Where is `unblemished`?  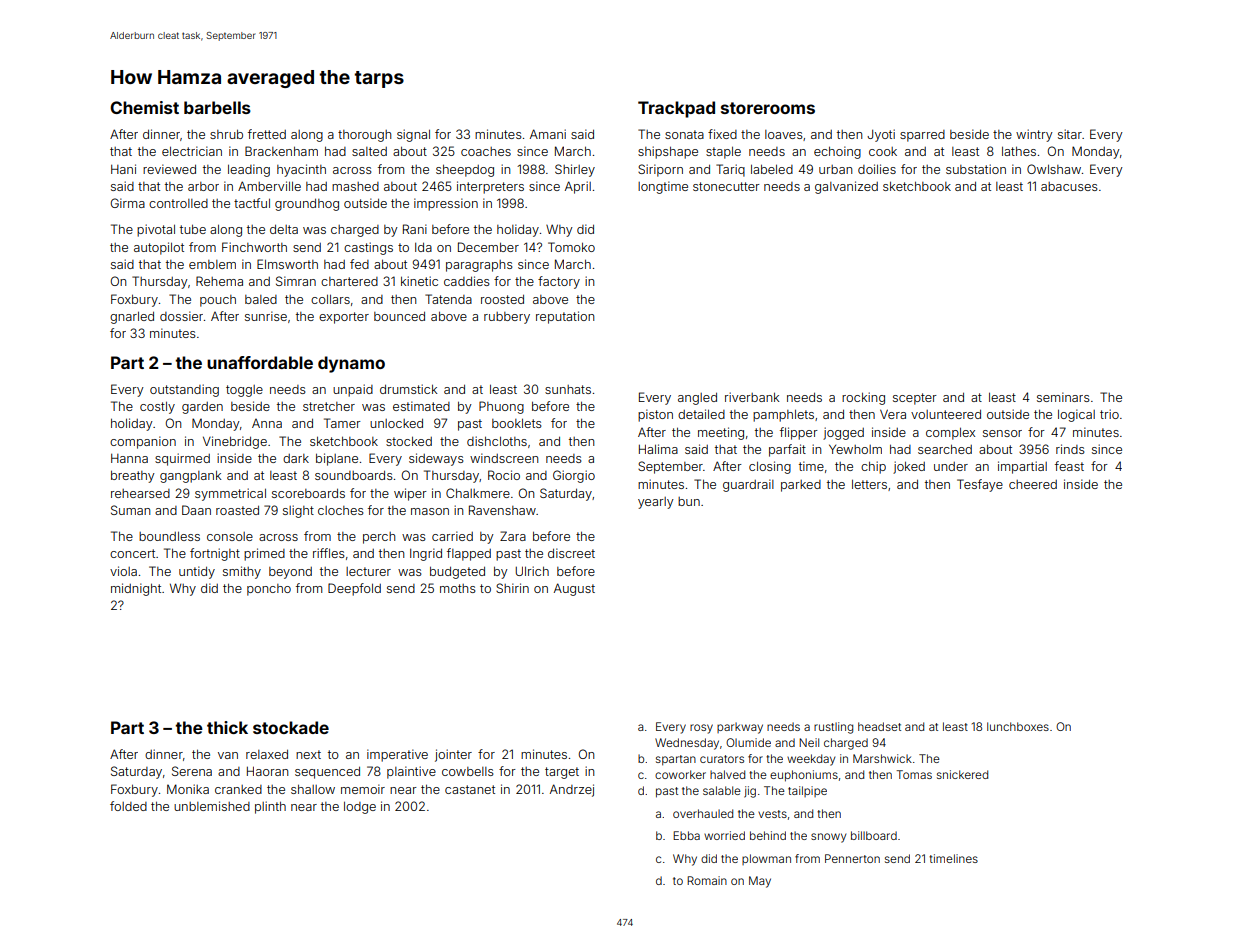
unblemished is located at coordinates (212, 806).
